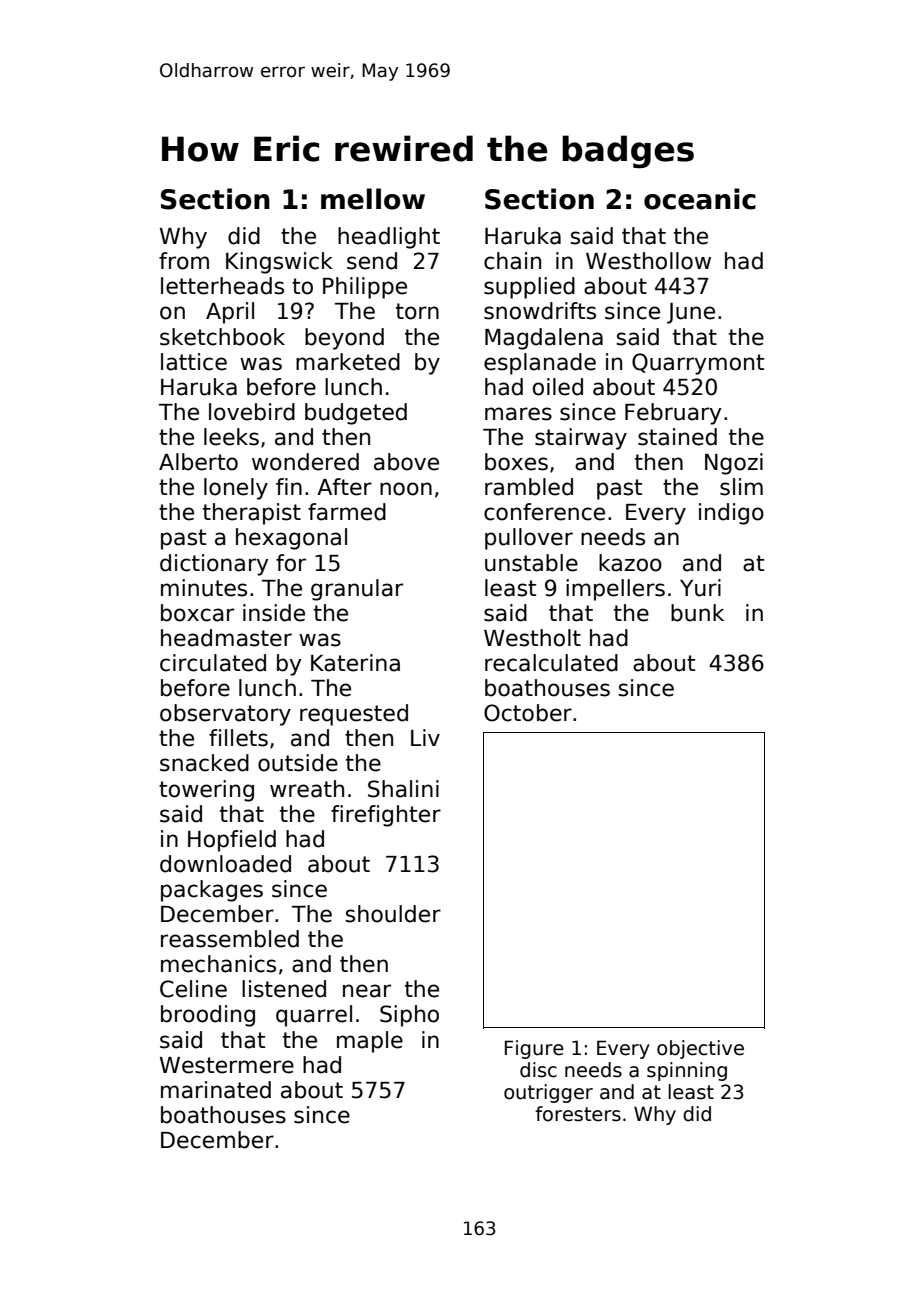  I want to click on February, so click(673, 414).
